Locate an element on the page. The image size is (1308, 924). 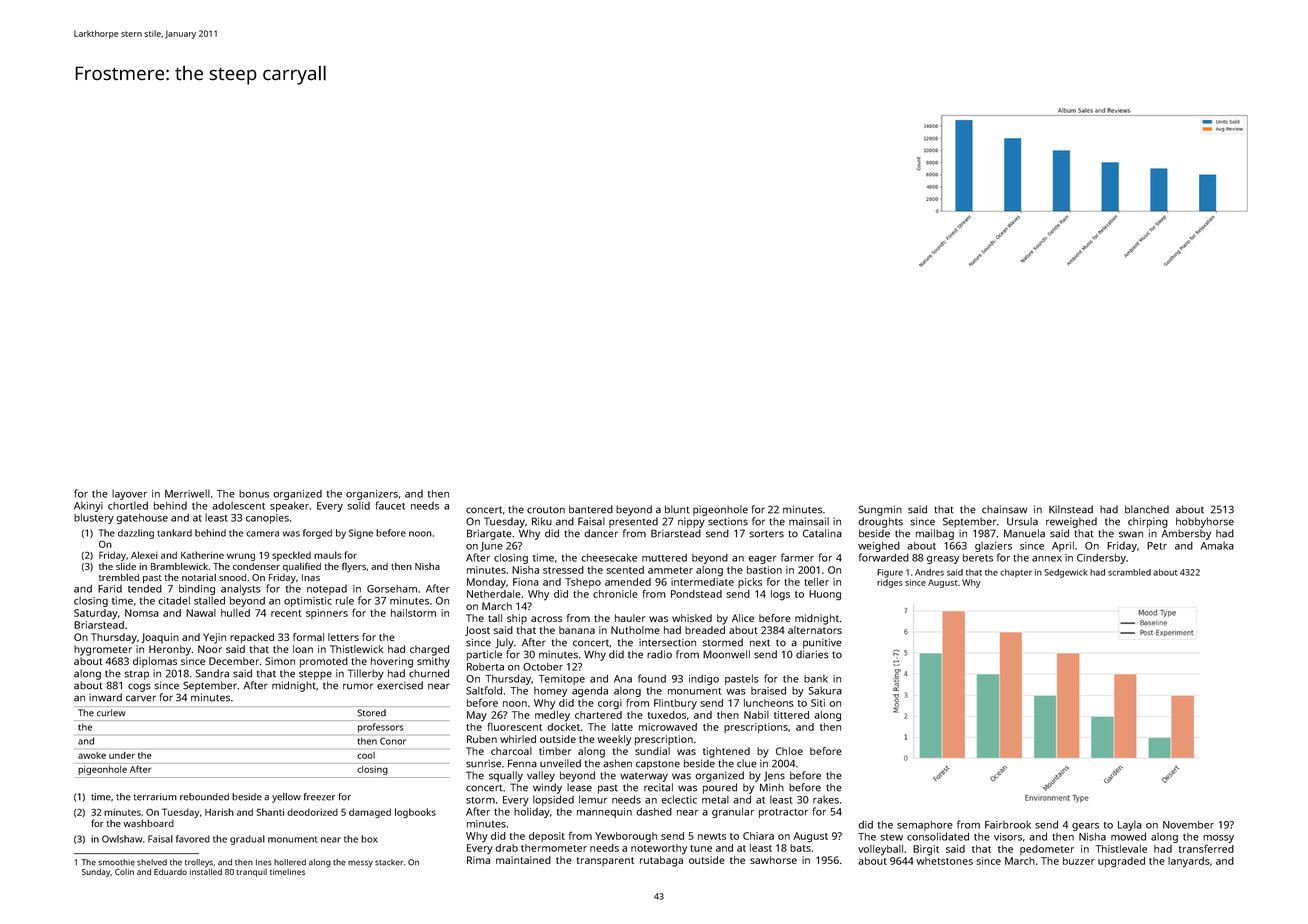
organizers is located at coordinates (372, 495).
